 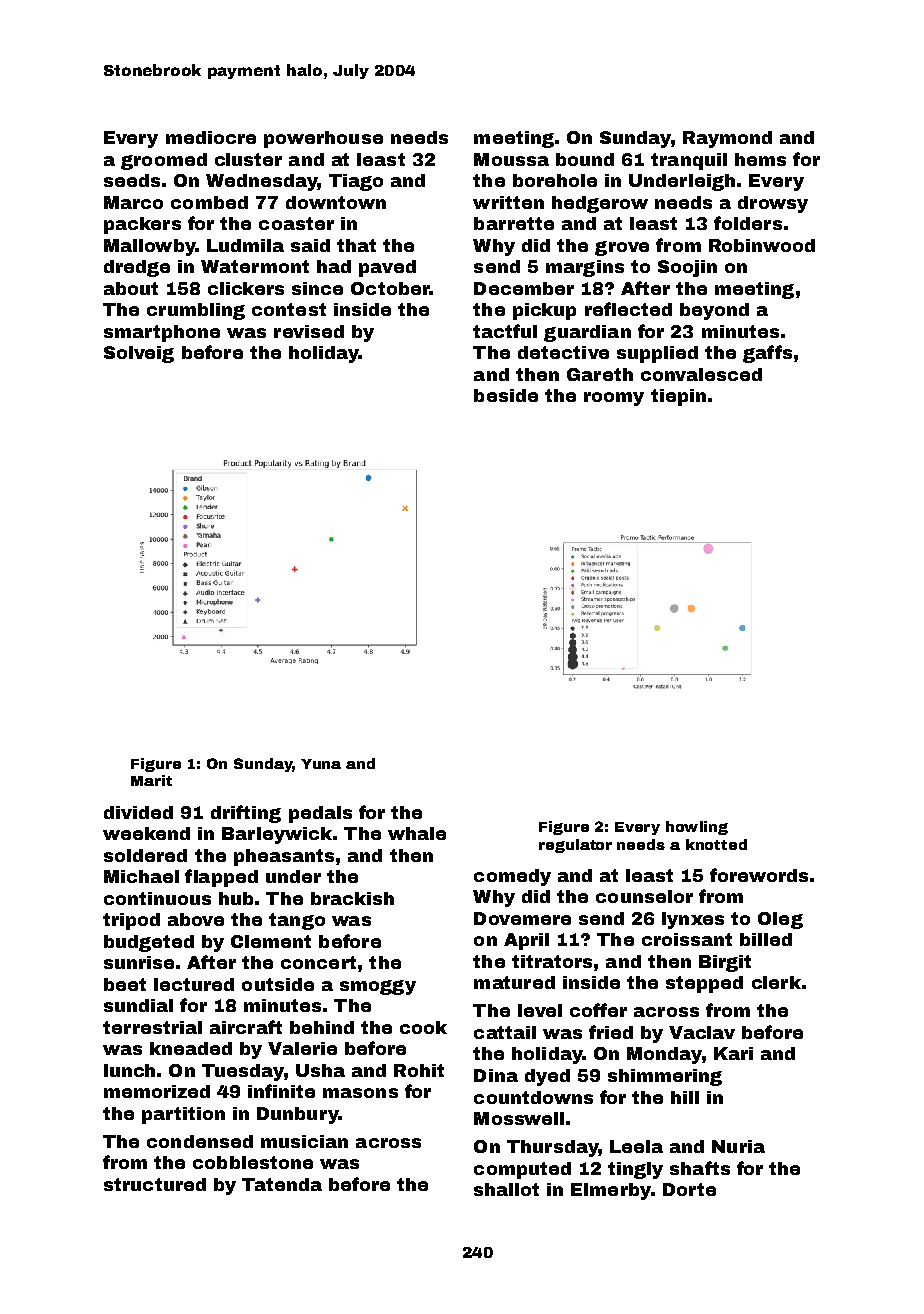 I want to click on mediocre, so click(x=211, y=137).
